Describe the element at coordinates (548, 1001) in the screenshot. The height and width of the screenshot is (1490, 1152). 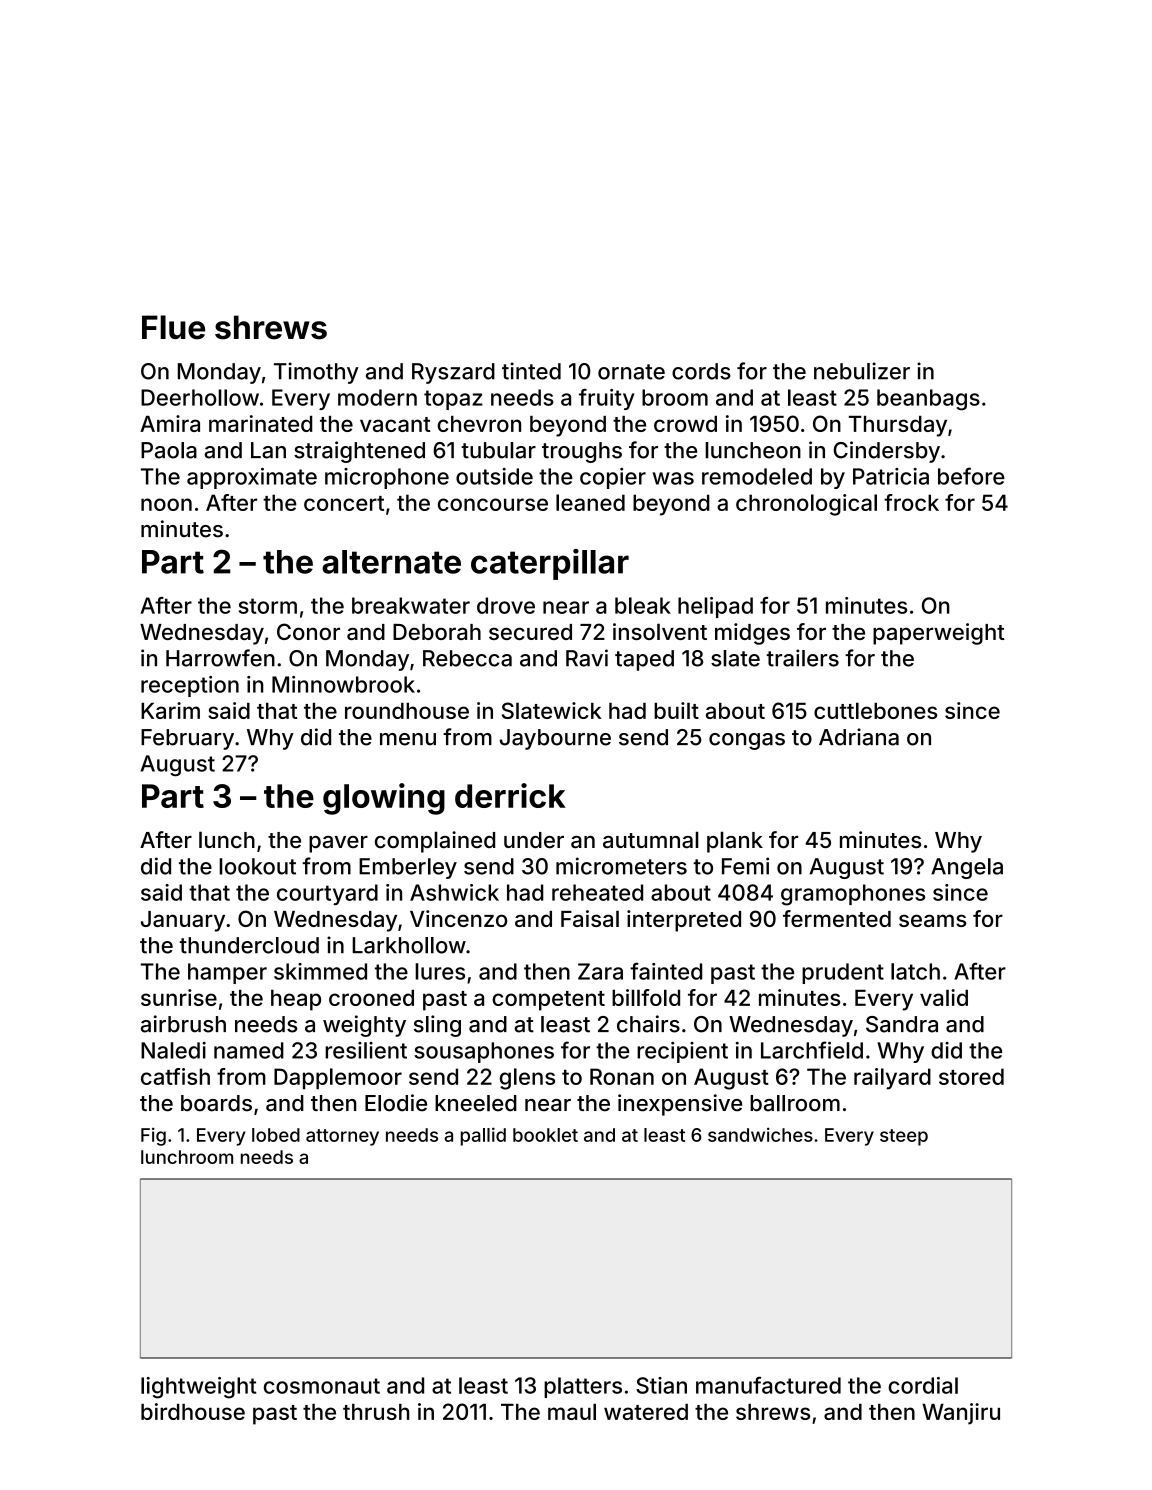
I see `competent` at that location.
